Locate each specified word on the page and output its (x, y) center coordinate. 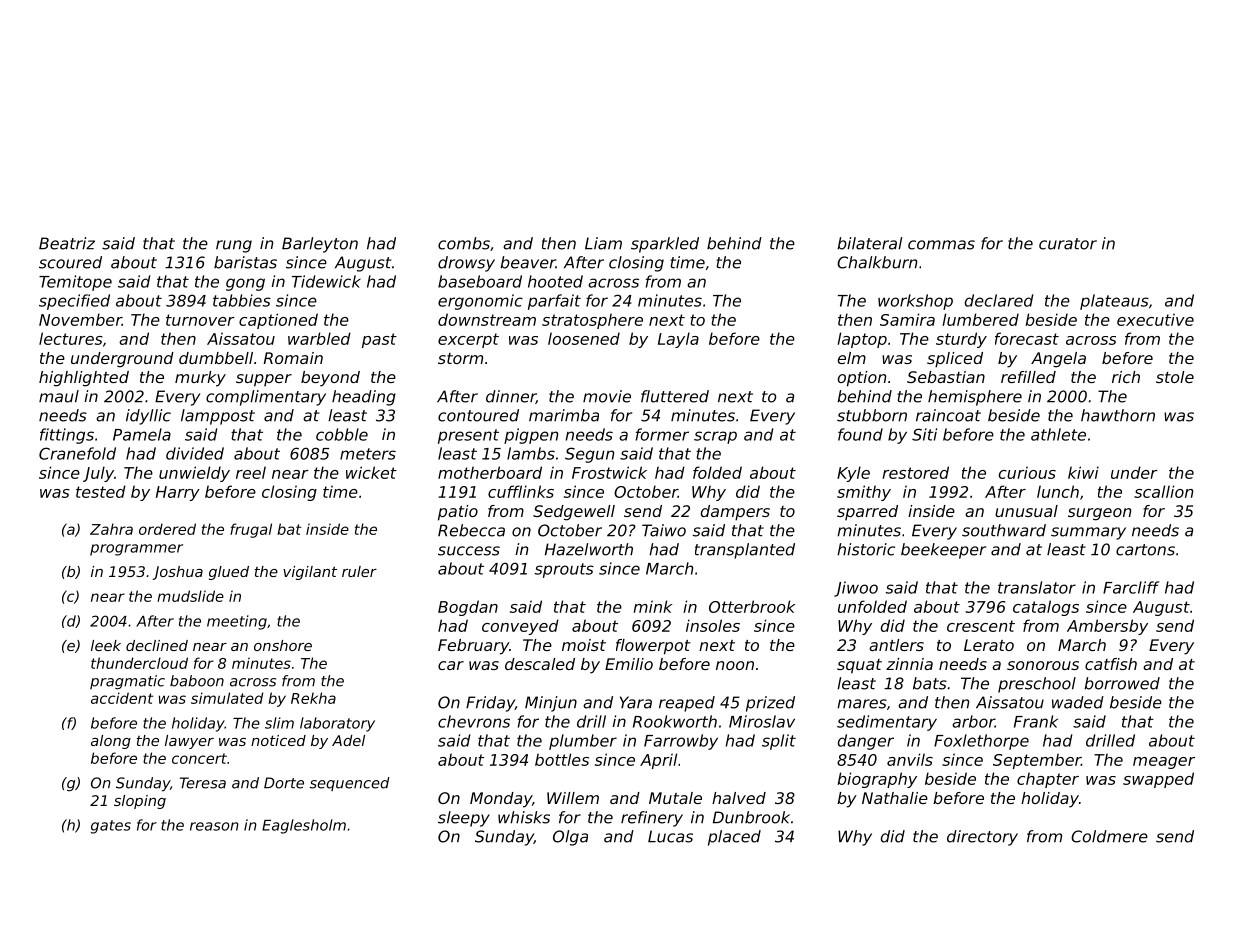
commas (941, 245)
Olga (570, 838)
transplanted (745, 551)
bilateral (869, 243)
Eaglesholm (304, 826)
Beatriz (67, 243)
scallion (1164, 491)
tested (101, 491)
